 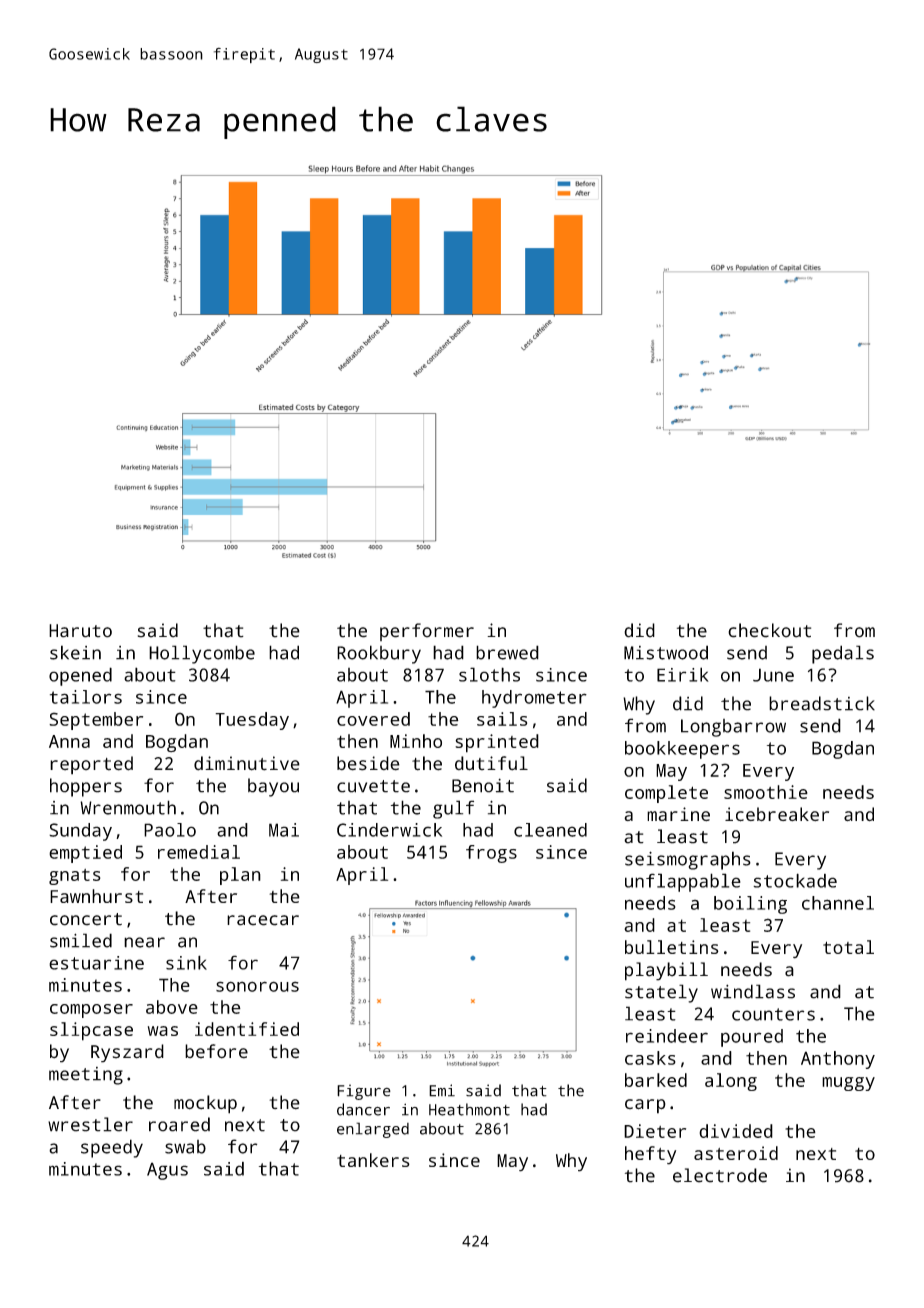 I want to click on stockade, so click(x=795, y=880).
